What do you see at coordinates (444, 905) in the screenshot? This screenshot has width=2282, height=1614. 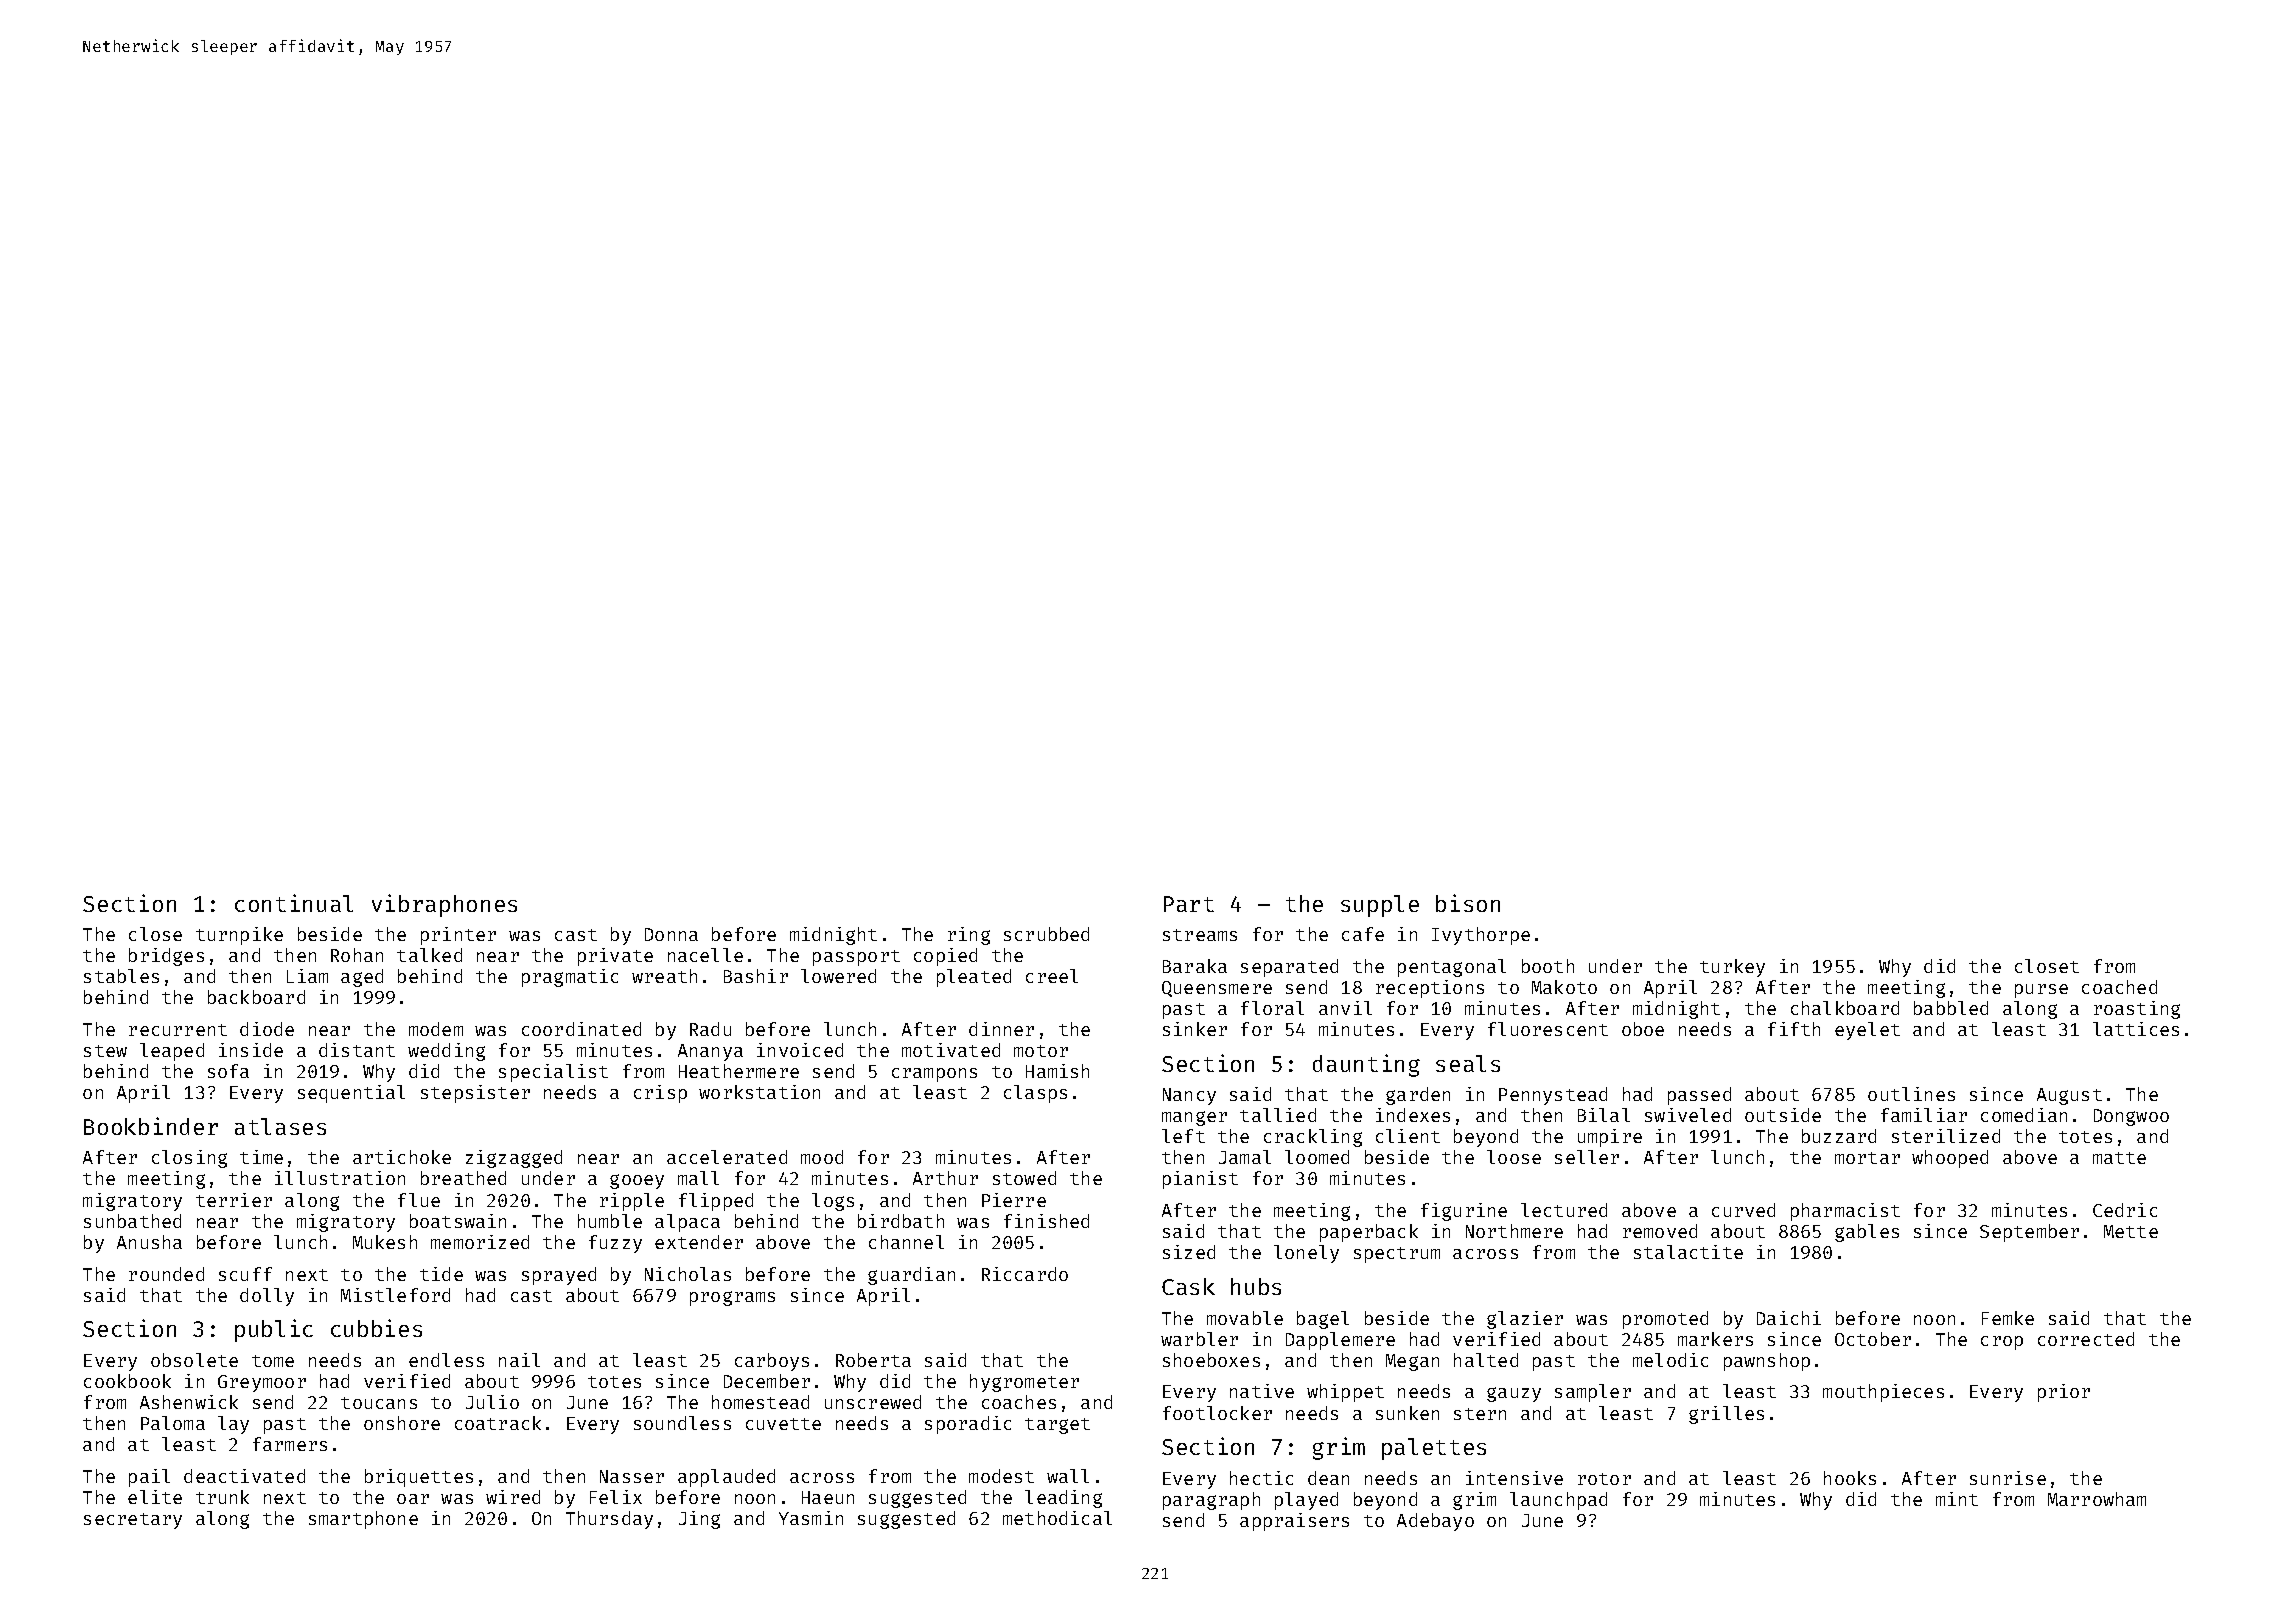 I see `vibraphones` at bounding box center [444, 905].
